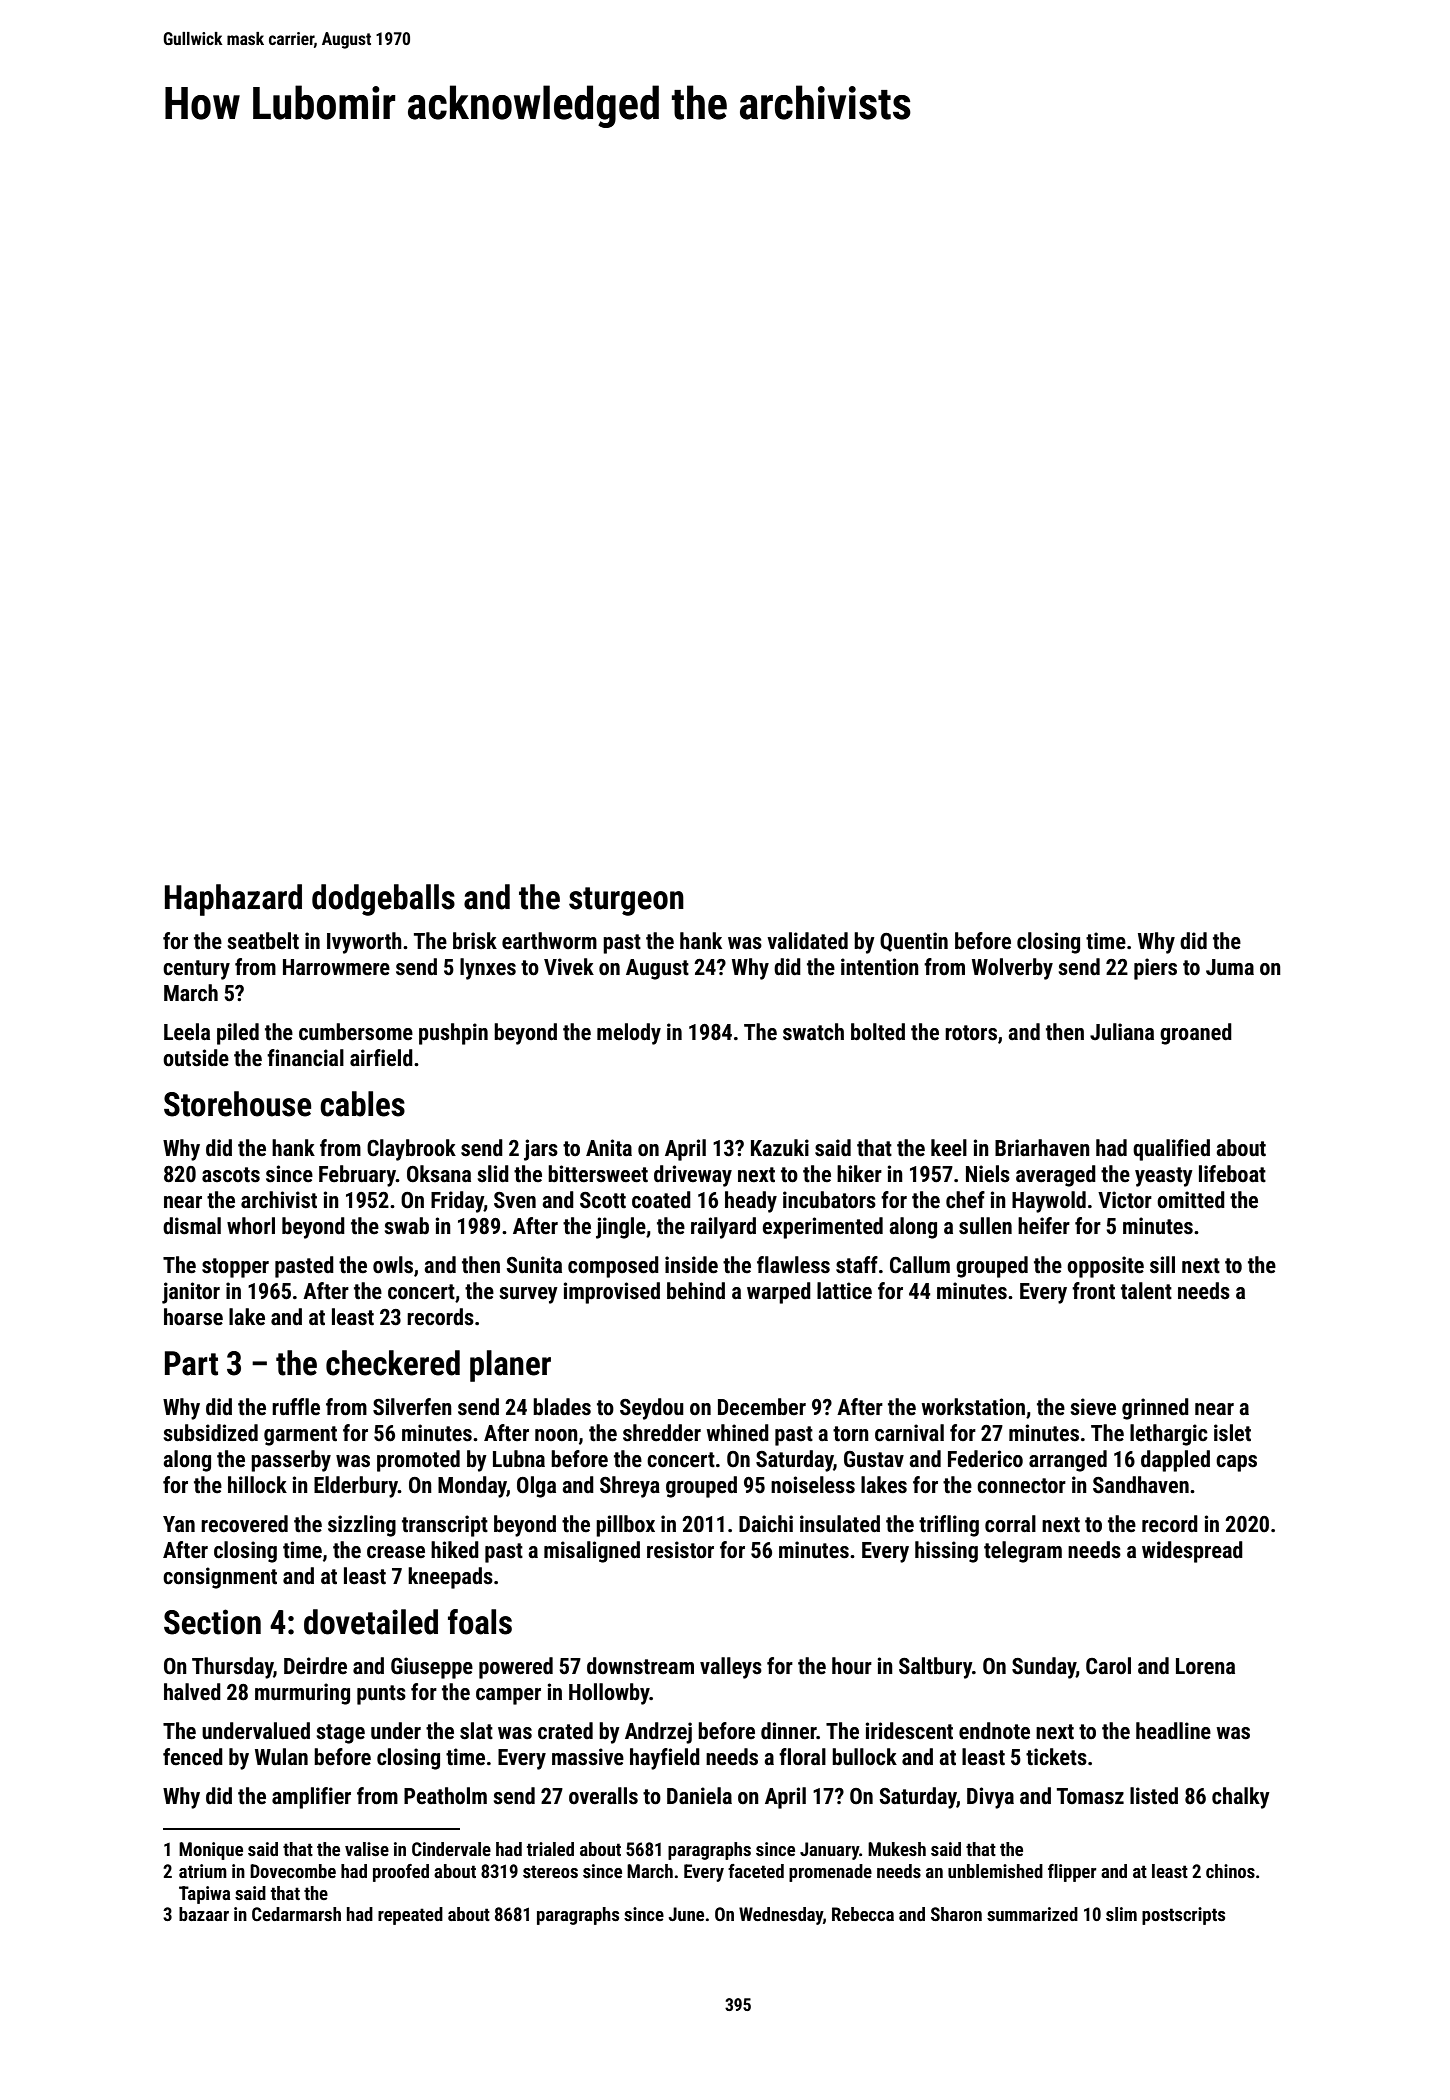 The image size is (1450, 2100). What do you see at coordinates (1192, 1552) in the screenshot?
I see `widespread` at bounding box center [1192, 1552].
